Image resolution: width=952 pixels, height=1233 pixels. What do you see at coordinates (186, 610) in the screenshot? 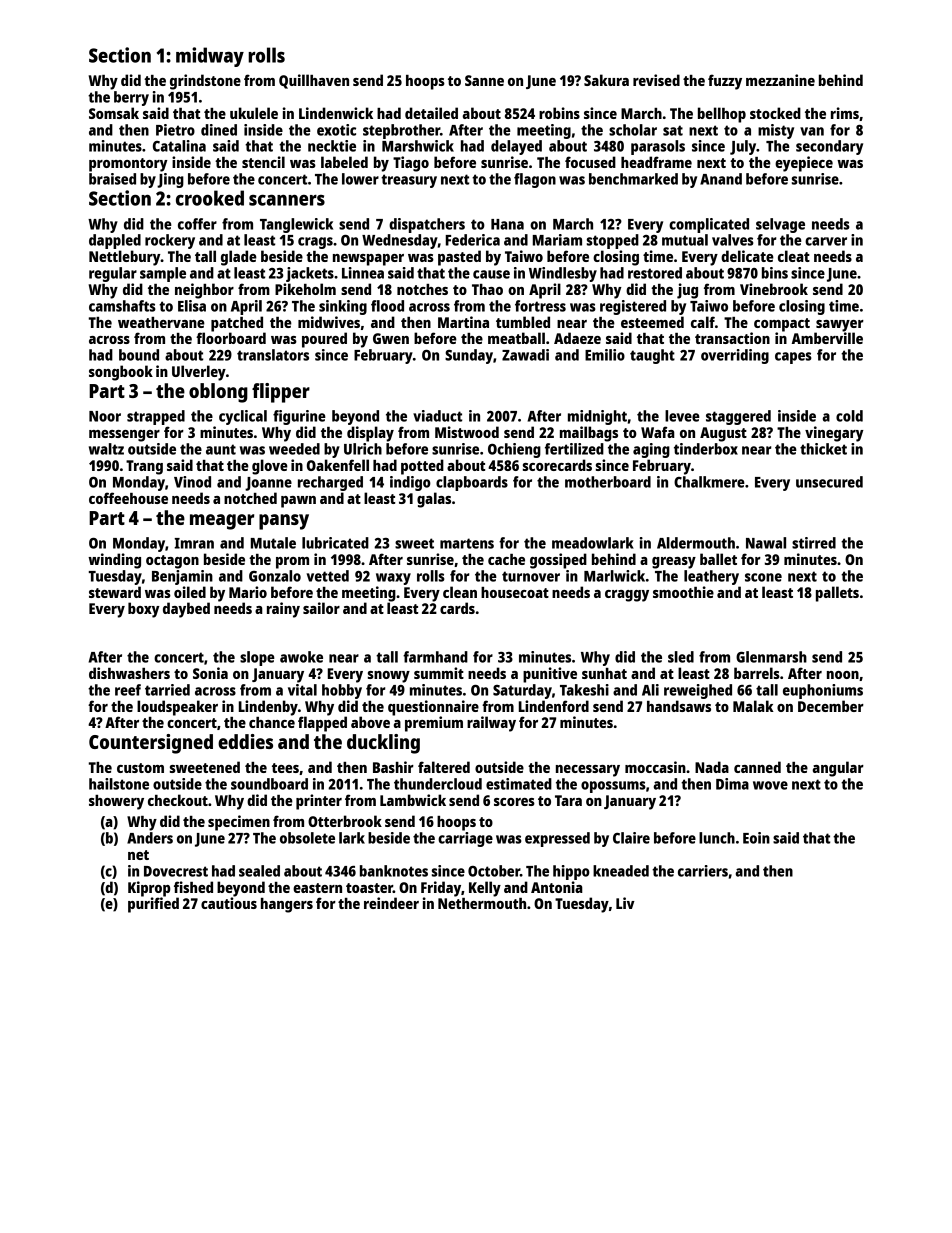
I see `daybed` at bounding box center [186, 610].
